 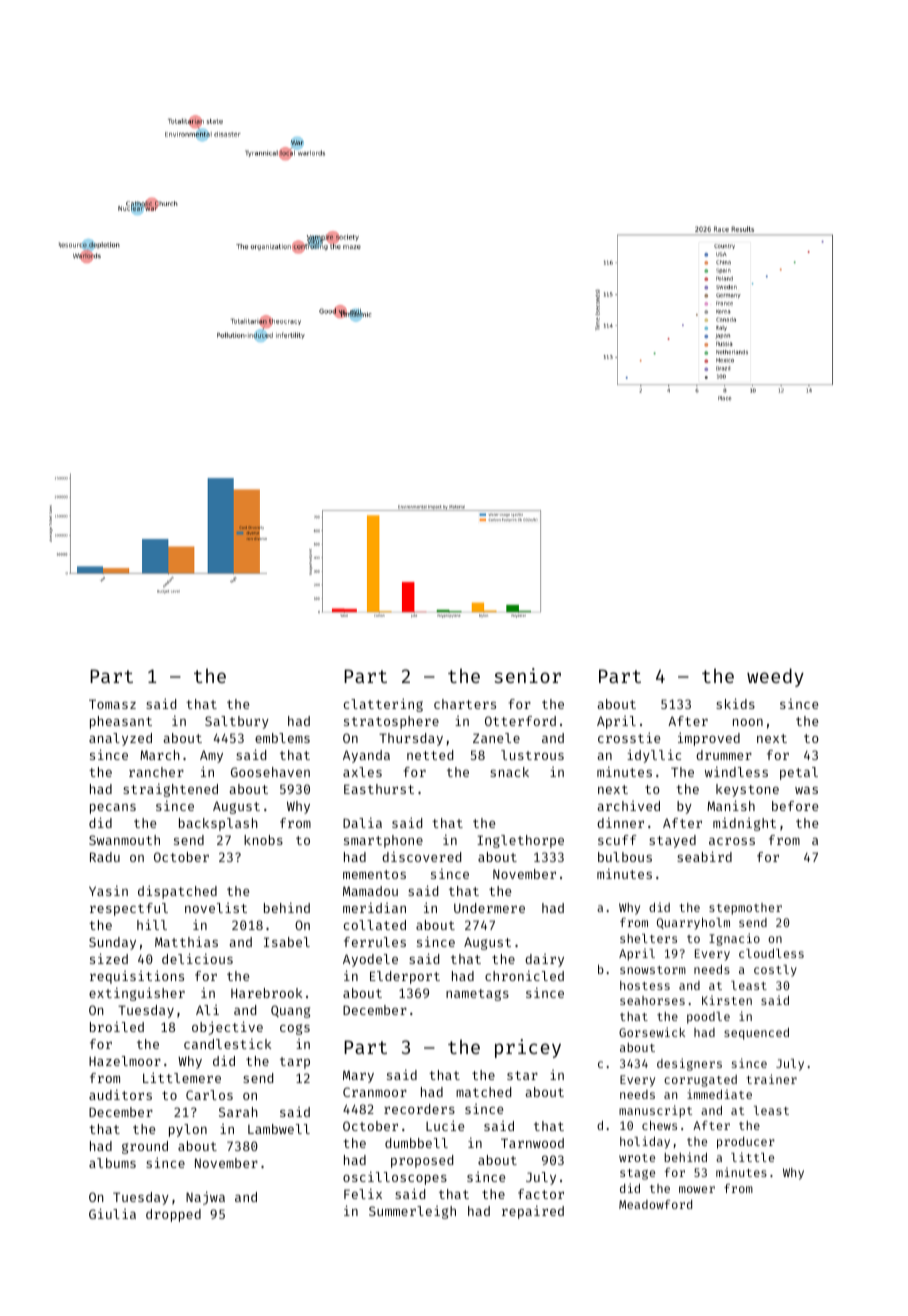 What do you see at coordinates (477, 995) in the image?
I see `nametags` at bounding box center [477, 995].
